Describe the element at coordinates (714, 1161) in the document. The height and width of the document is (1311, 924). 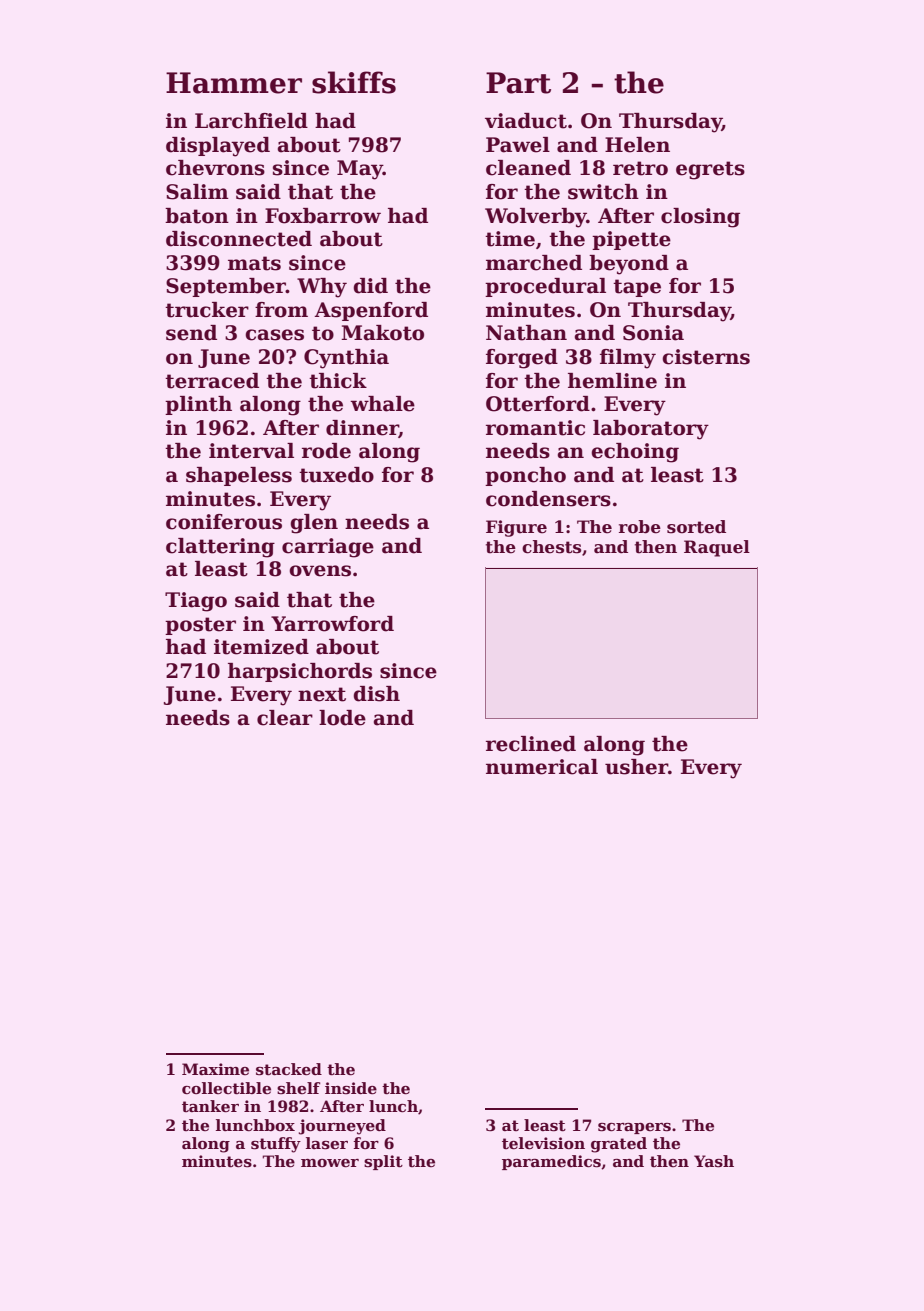
I see `Yash` at that location.
